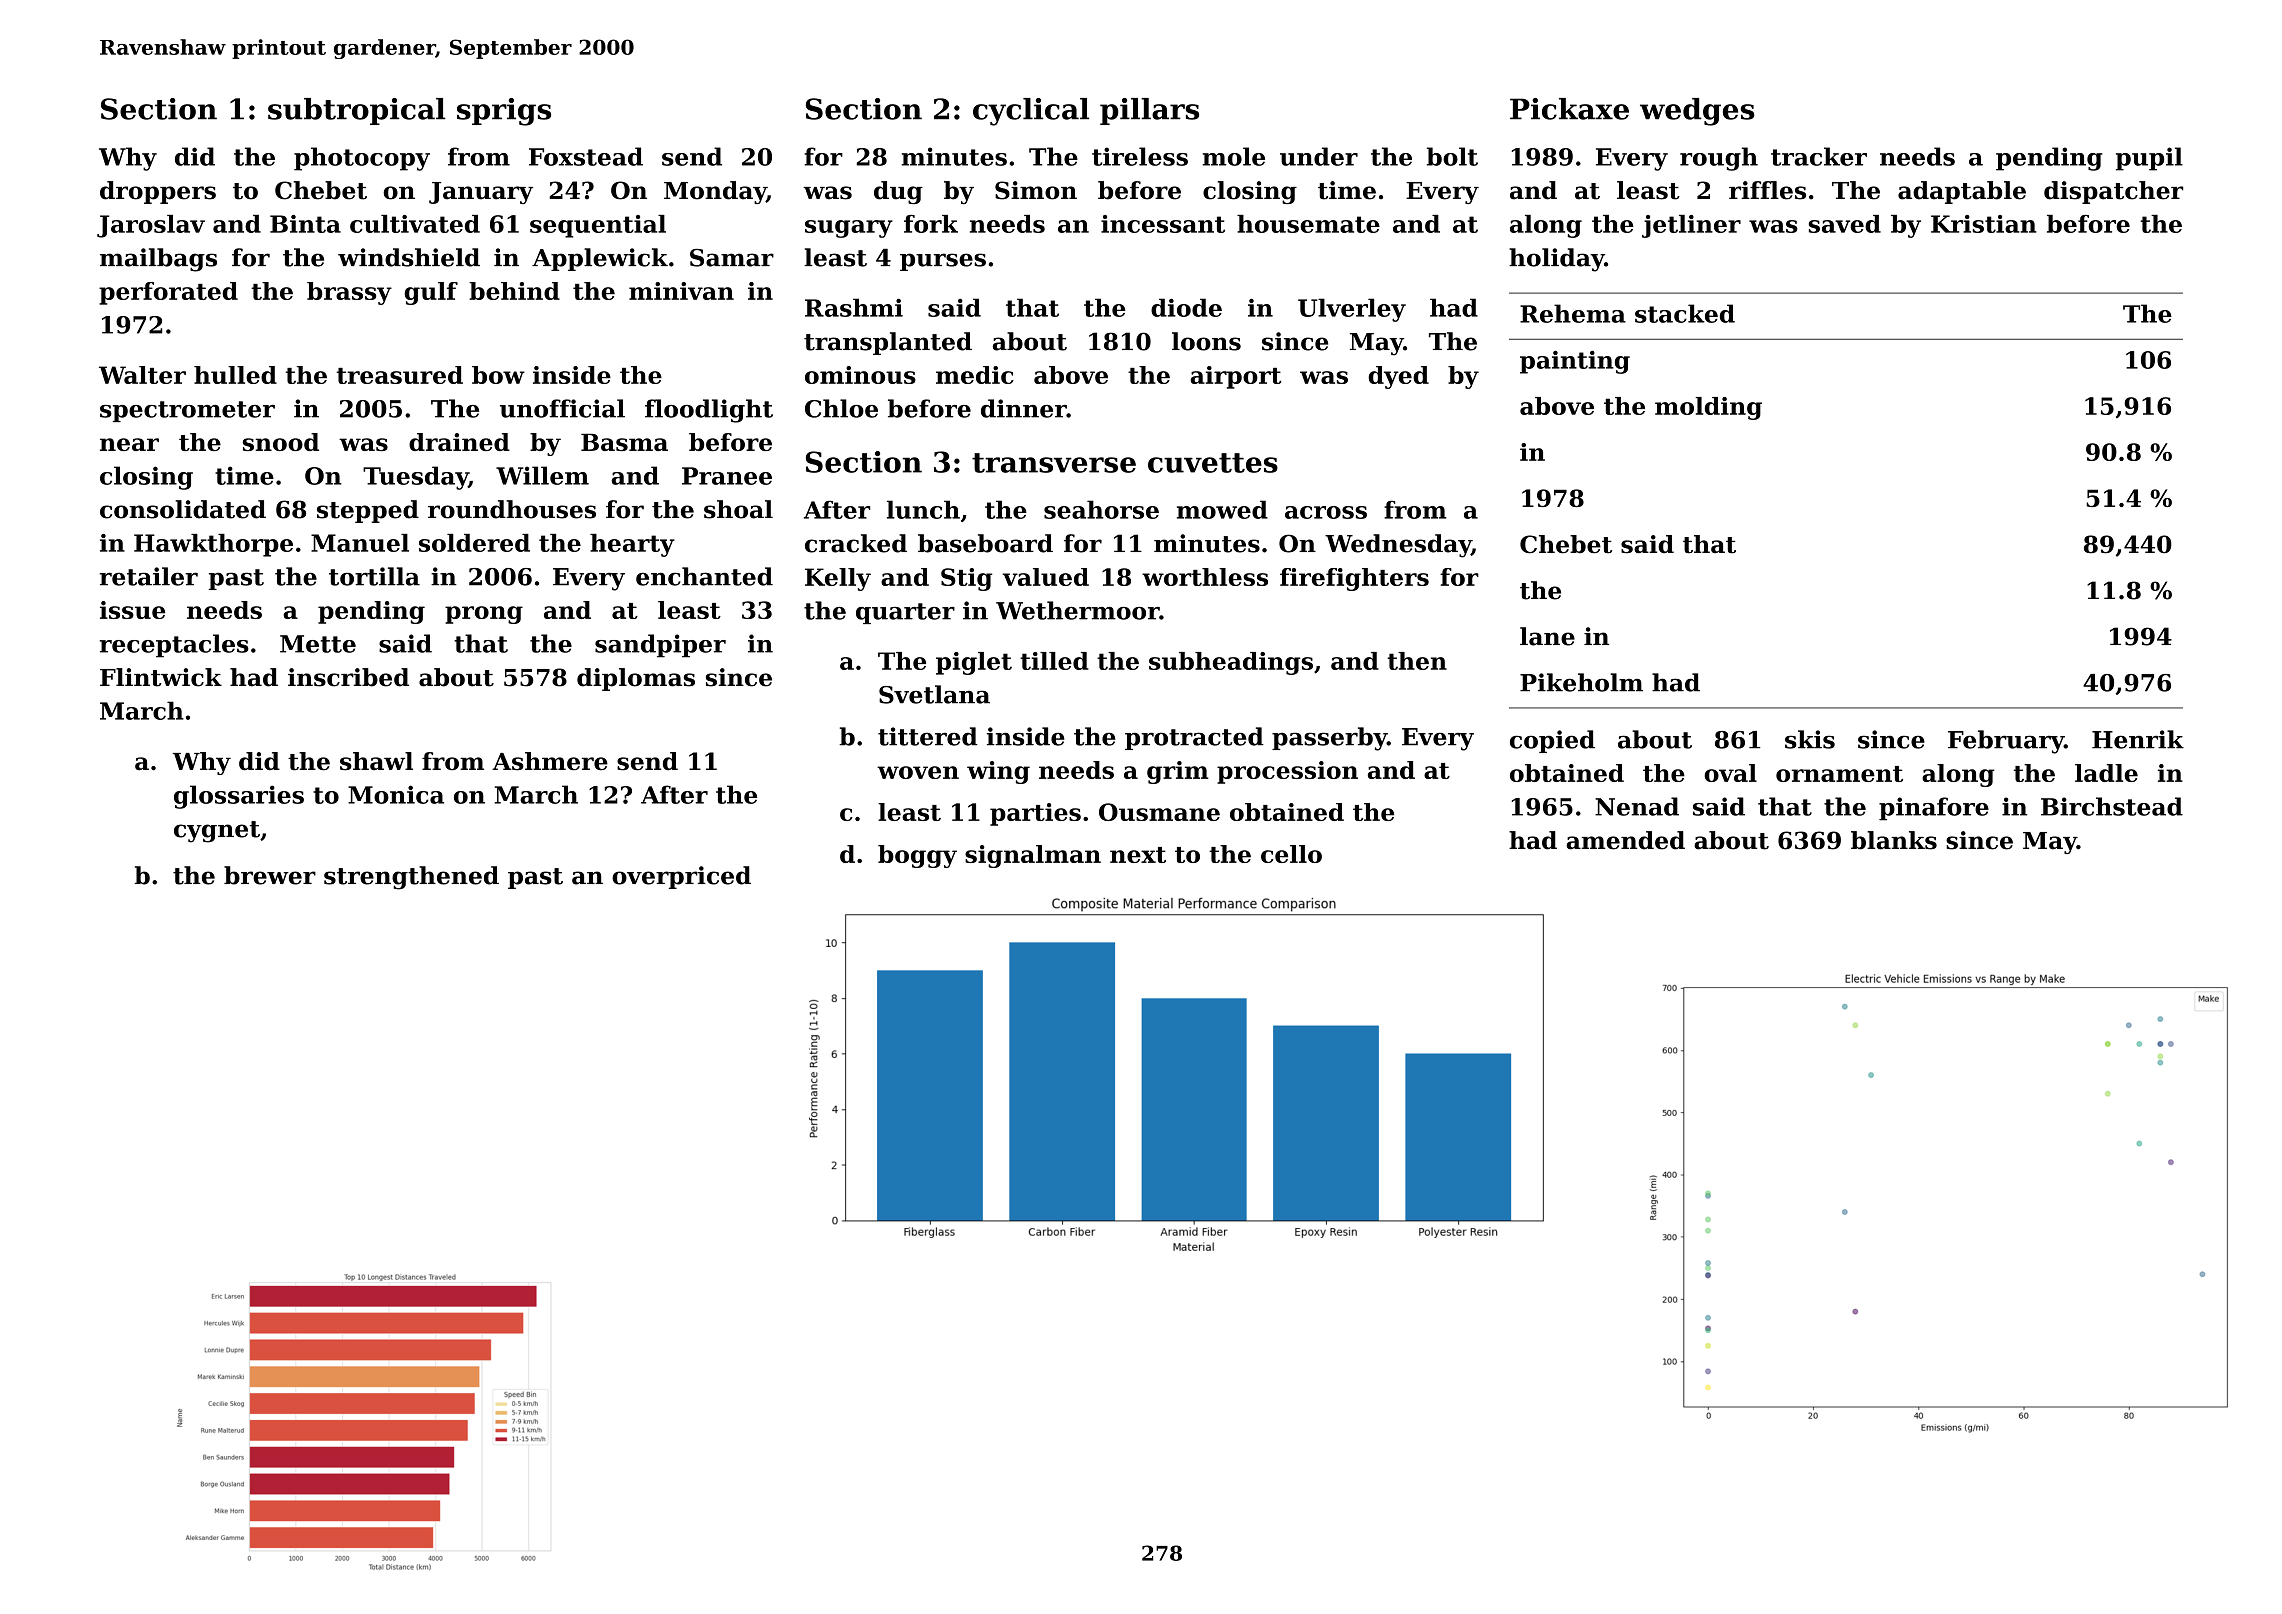 The width and height of the page is (2282, 1614). Describe the element at coordinates (928, 736) in the page. I see `tittered` at that location.
